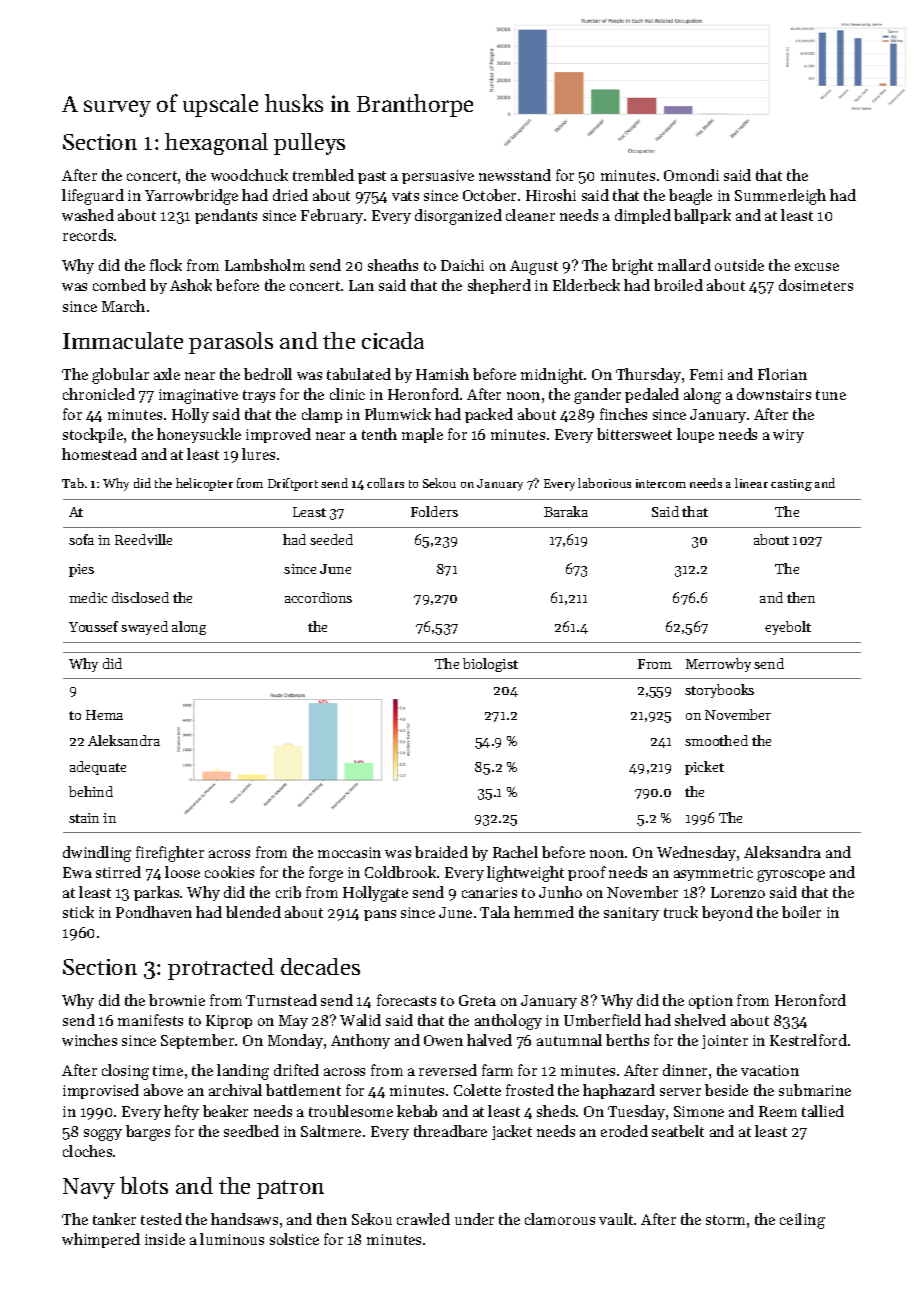  I want to click on adequate, so click(98, 768).
